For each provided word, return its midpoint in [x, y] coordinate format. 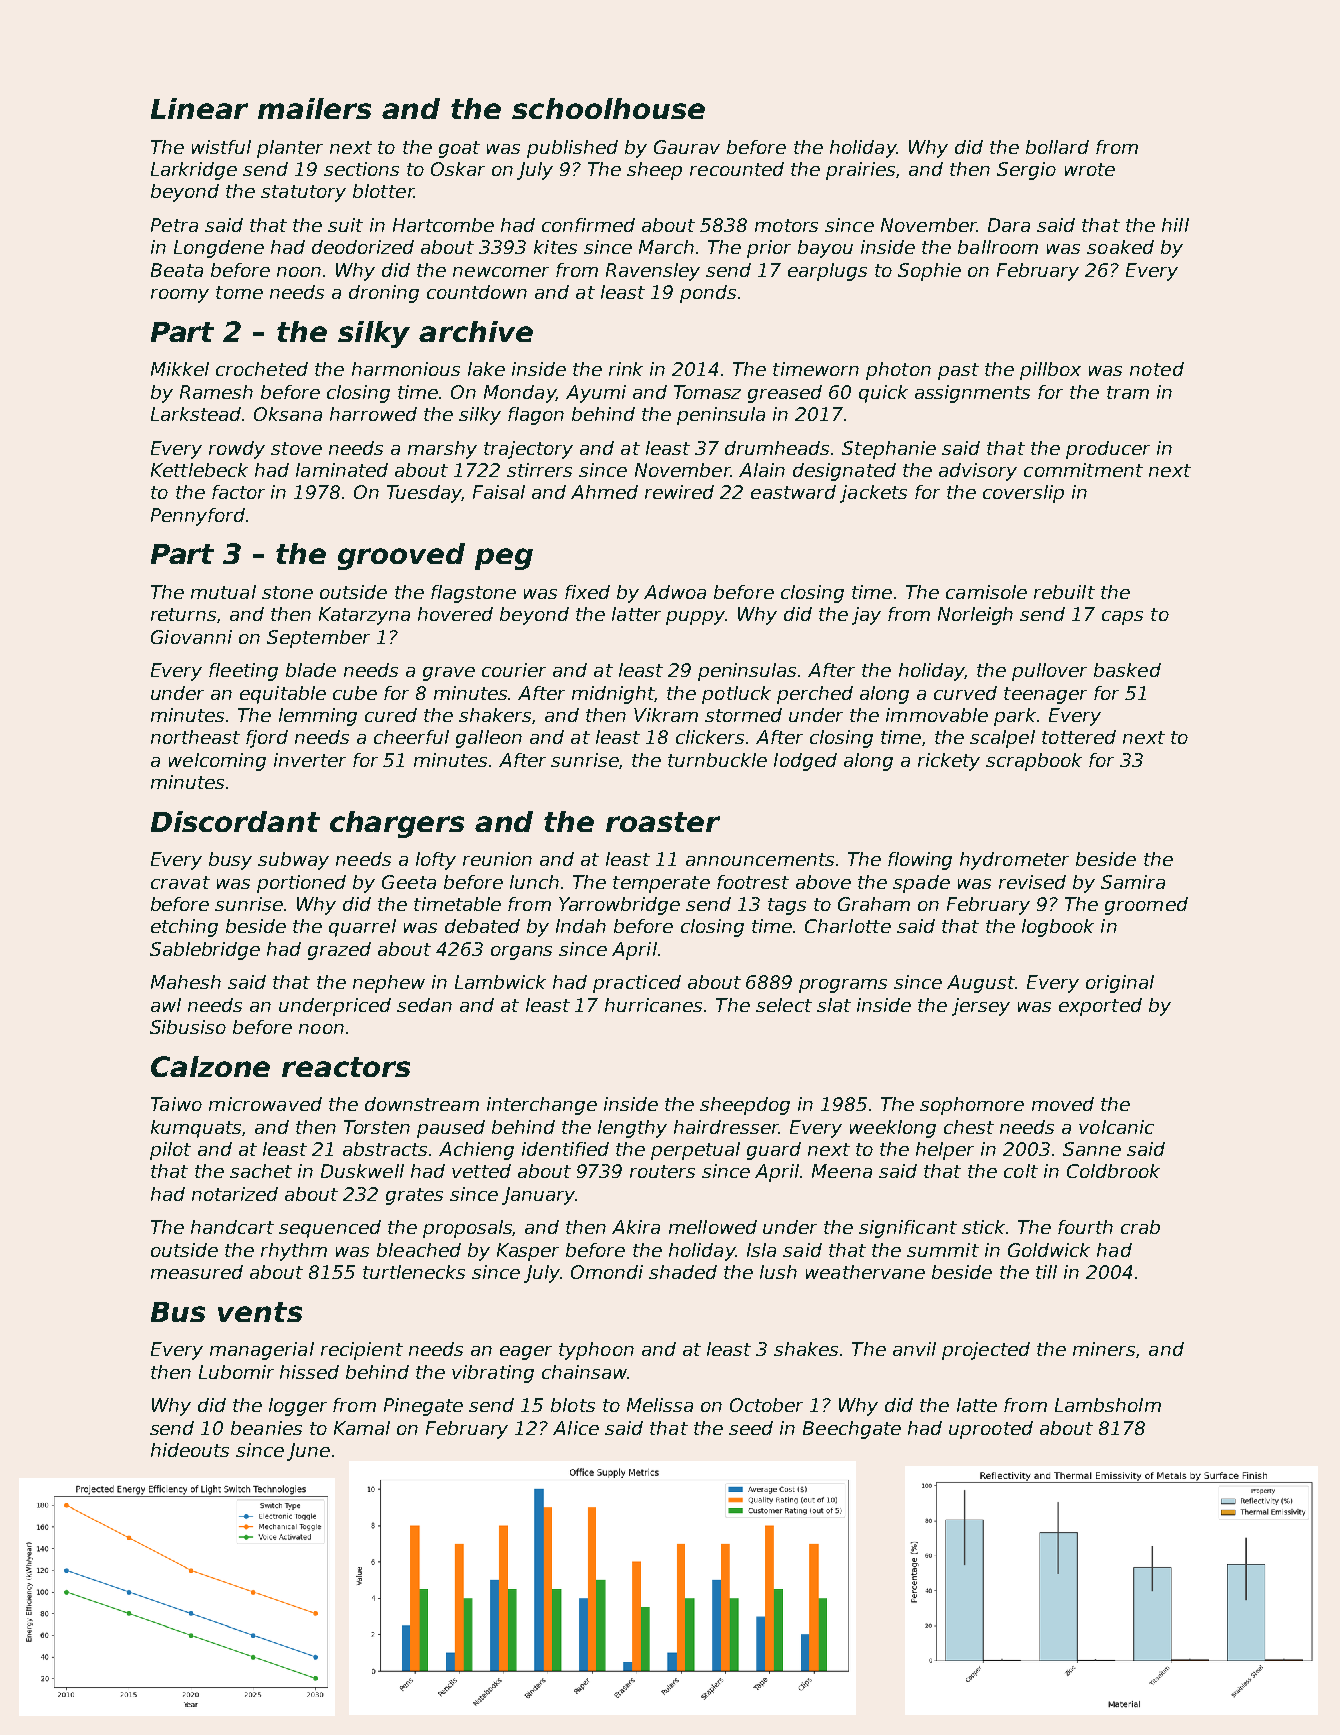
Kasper [528, 1252]
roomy [180, 296]
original [1120, 984]
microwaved [265, 1104]
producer [1108, 450]
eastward [793, 492]
